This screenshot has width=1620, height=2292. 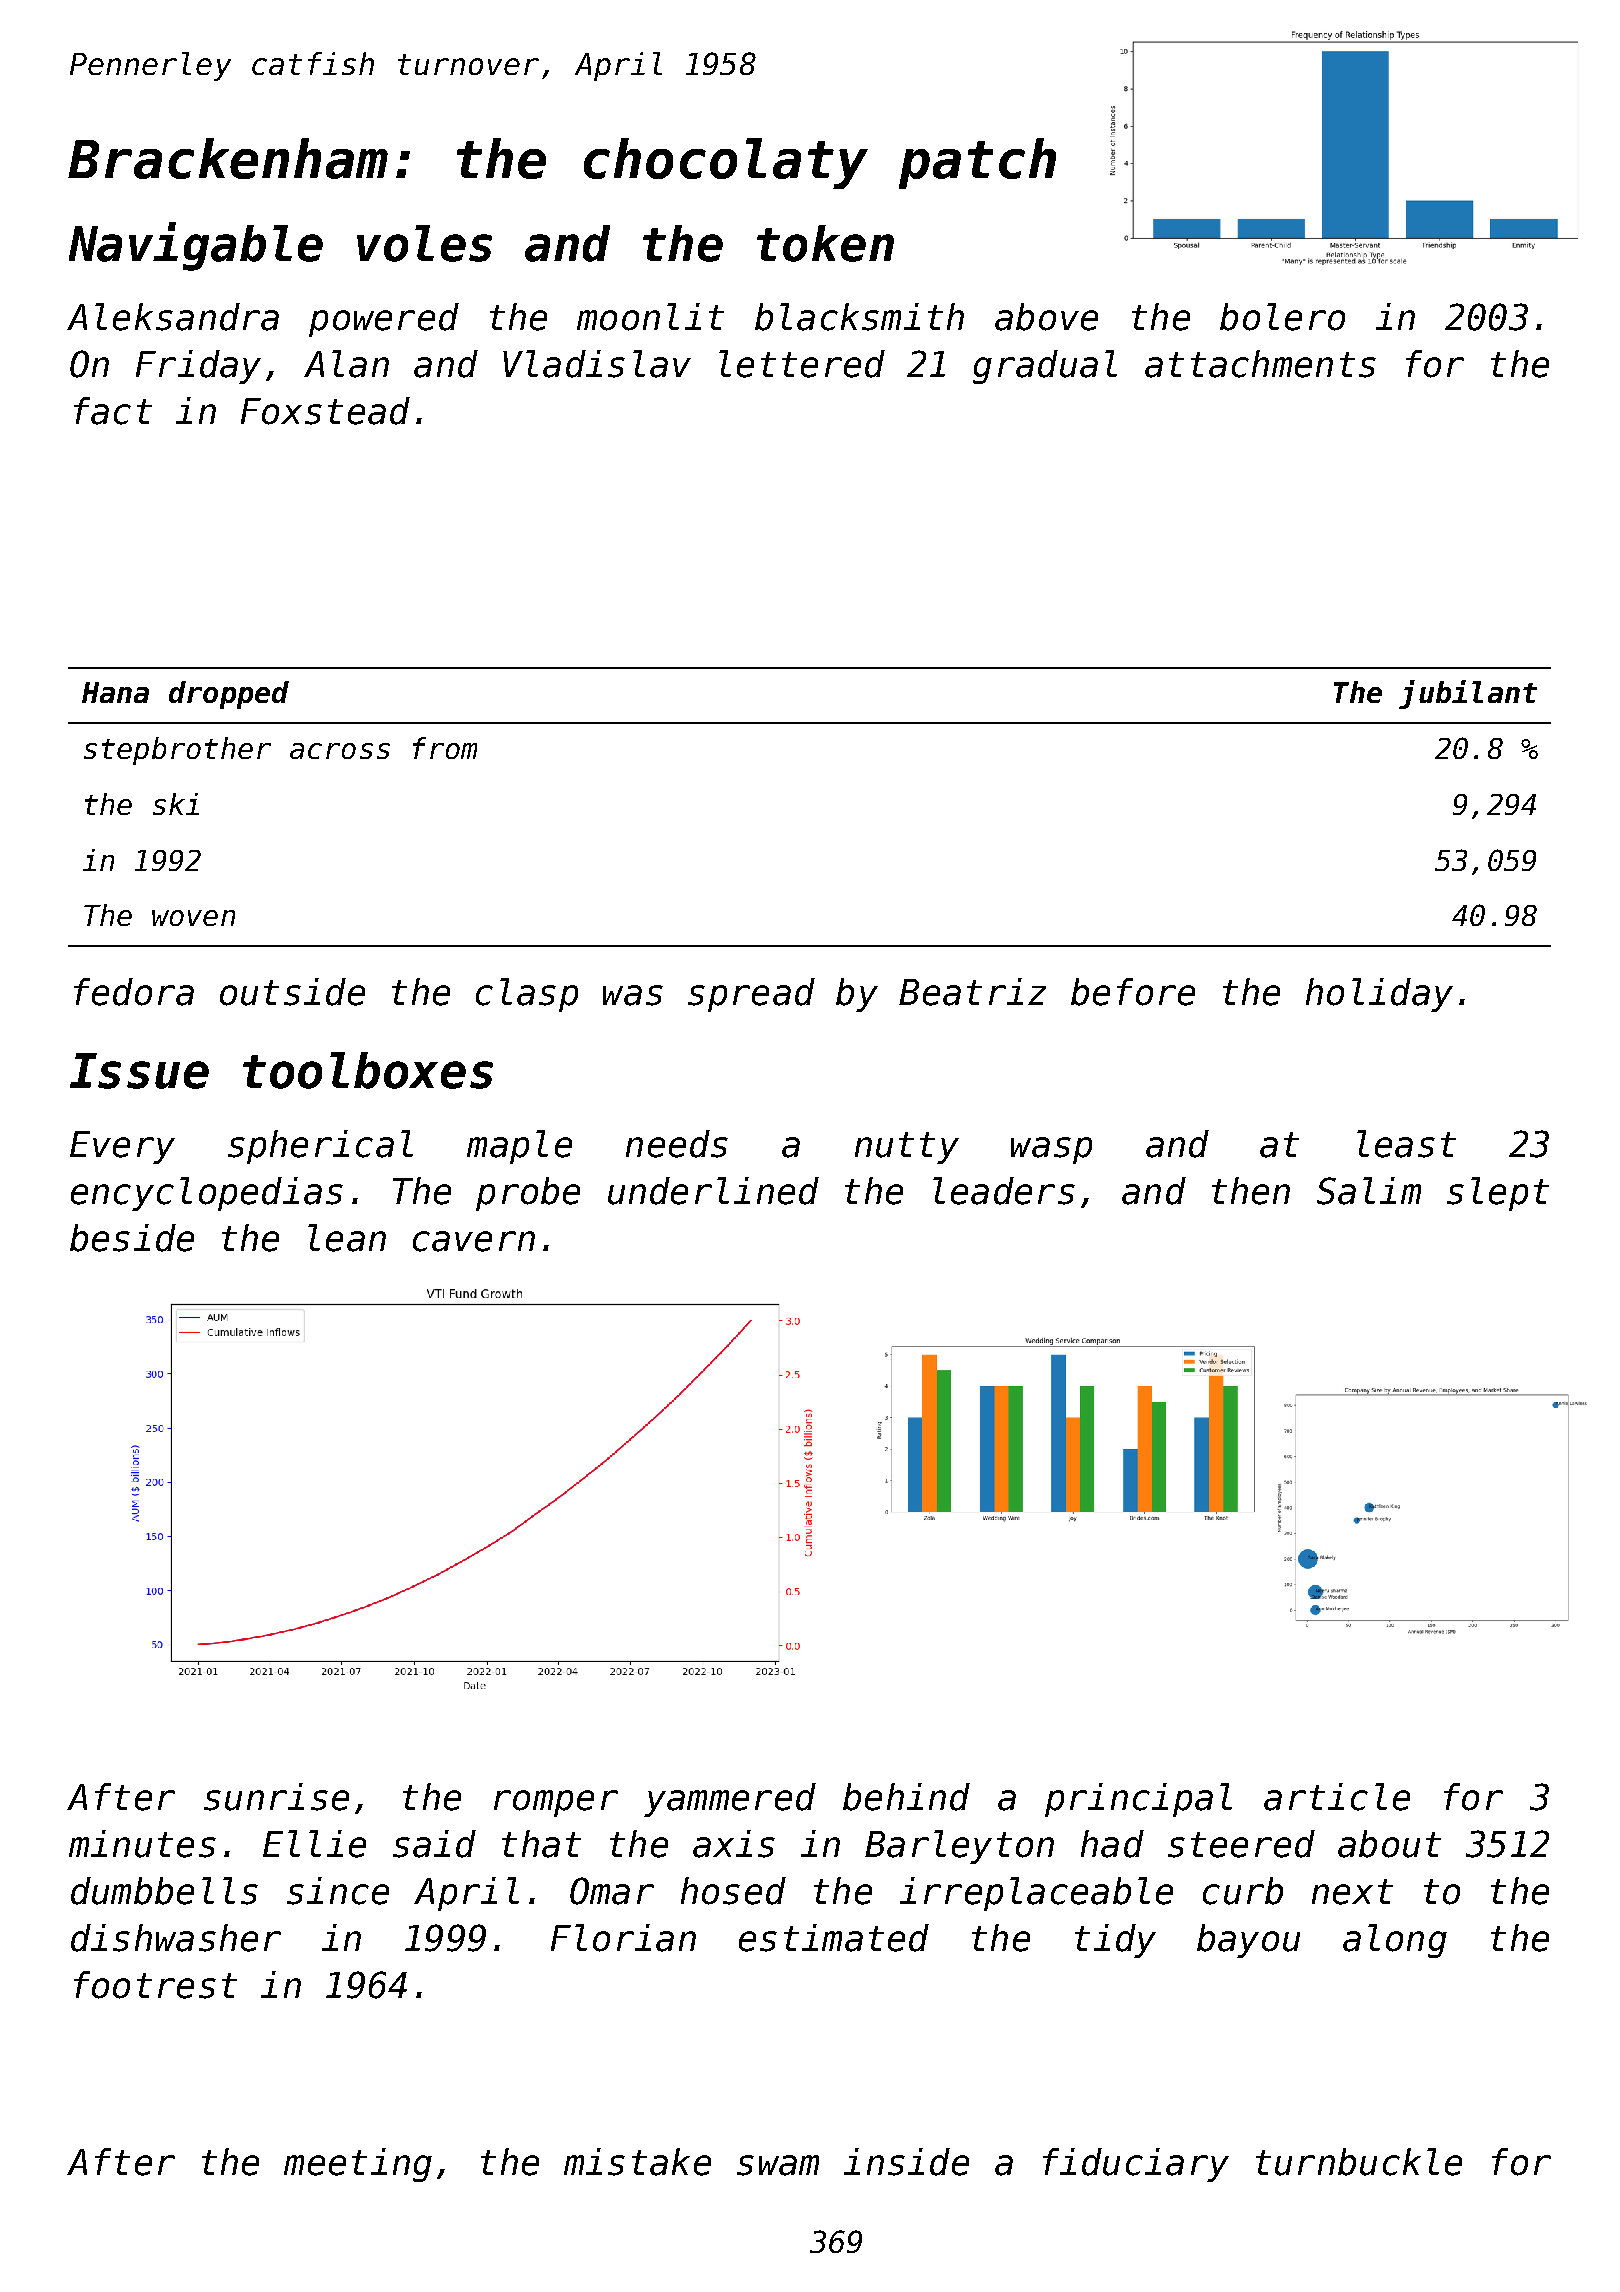 What do you see at coordinates (597, 364) in the screenshot?
I see `Vladislav` at bounding box center [597, 364].
